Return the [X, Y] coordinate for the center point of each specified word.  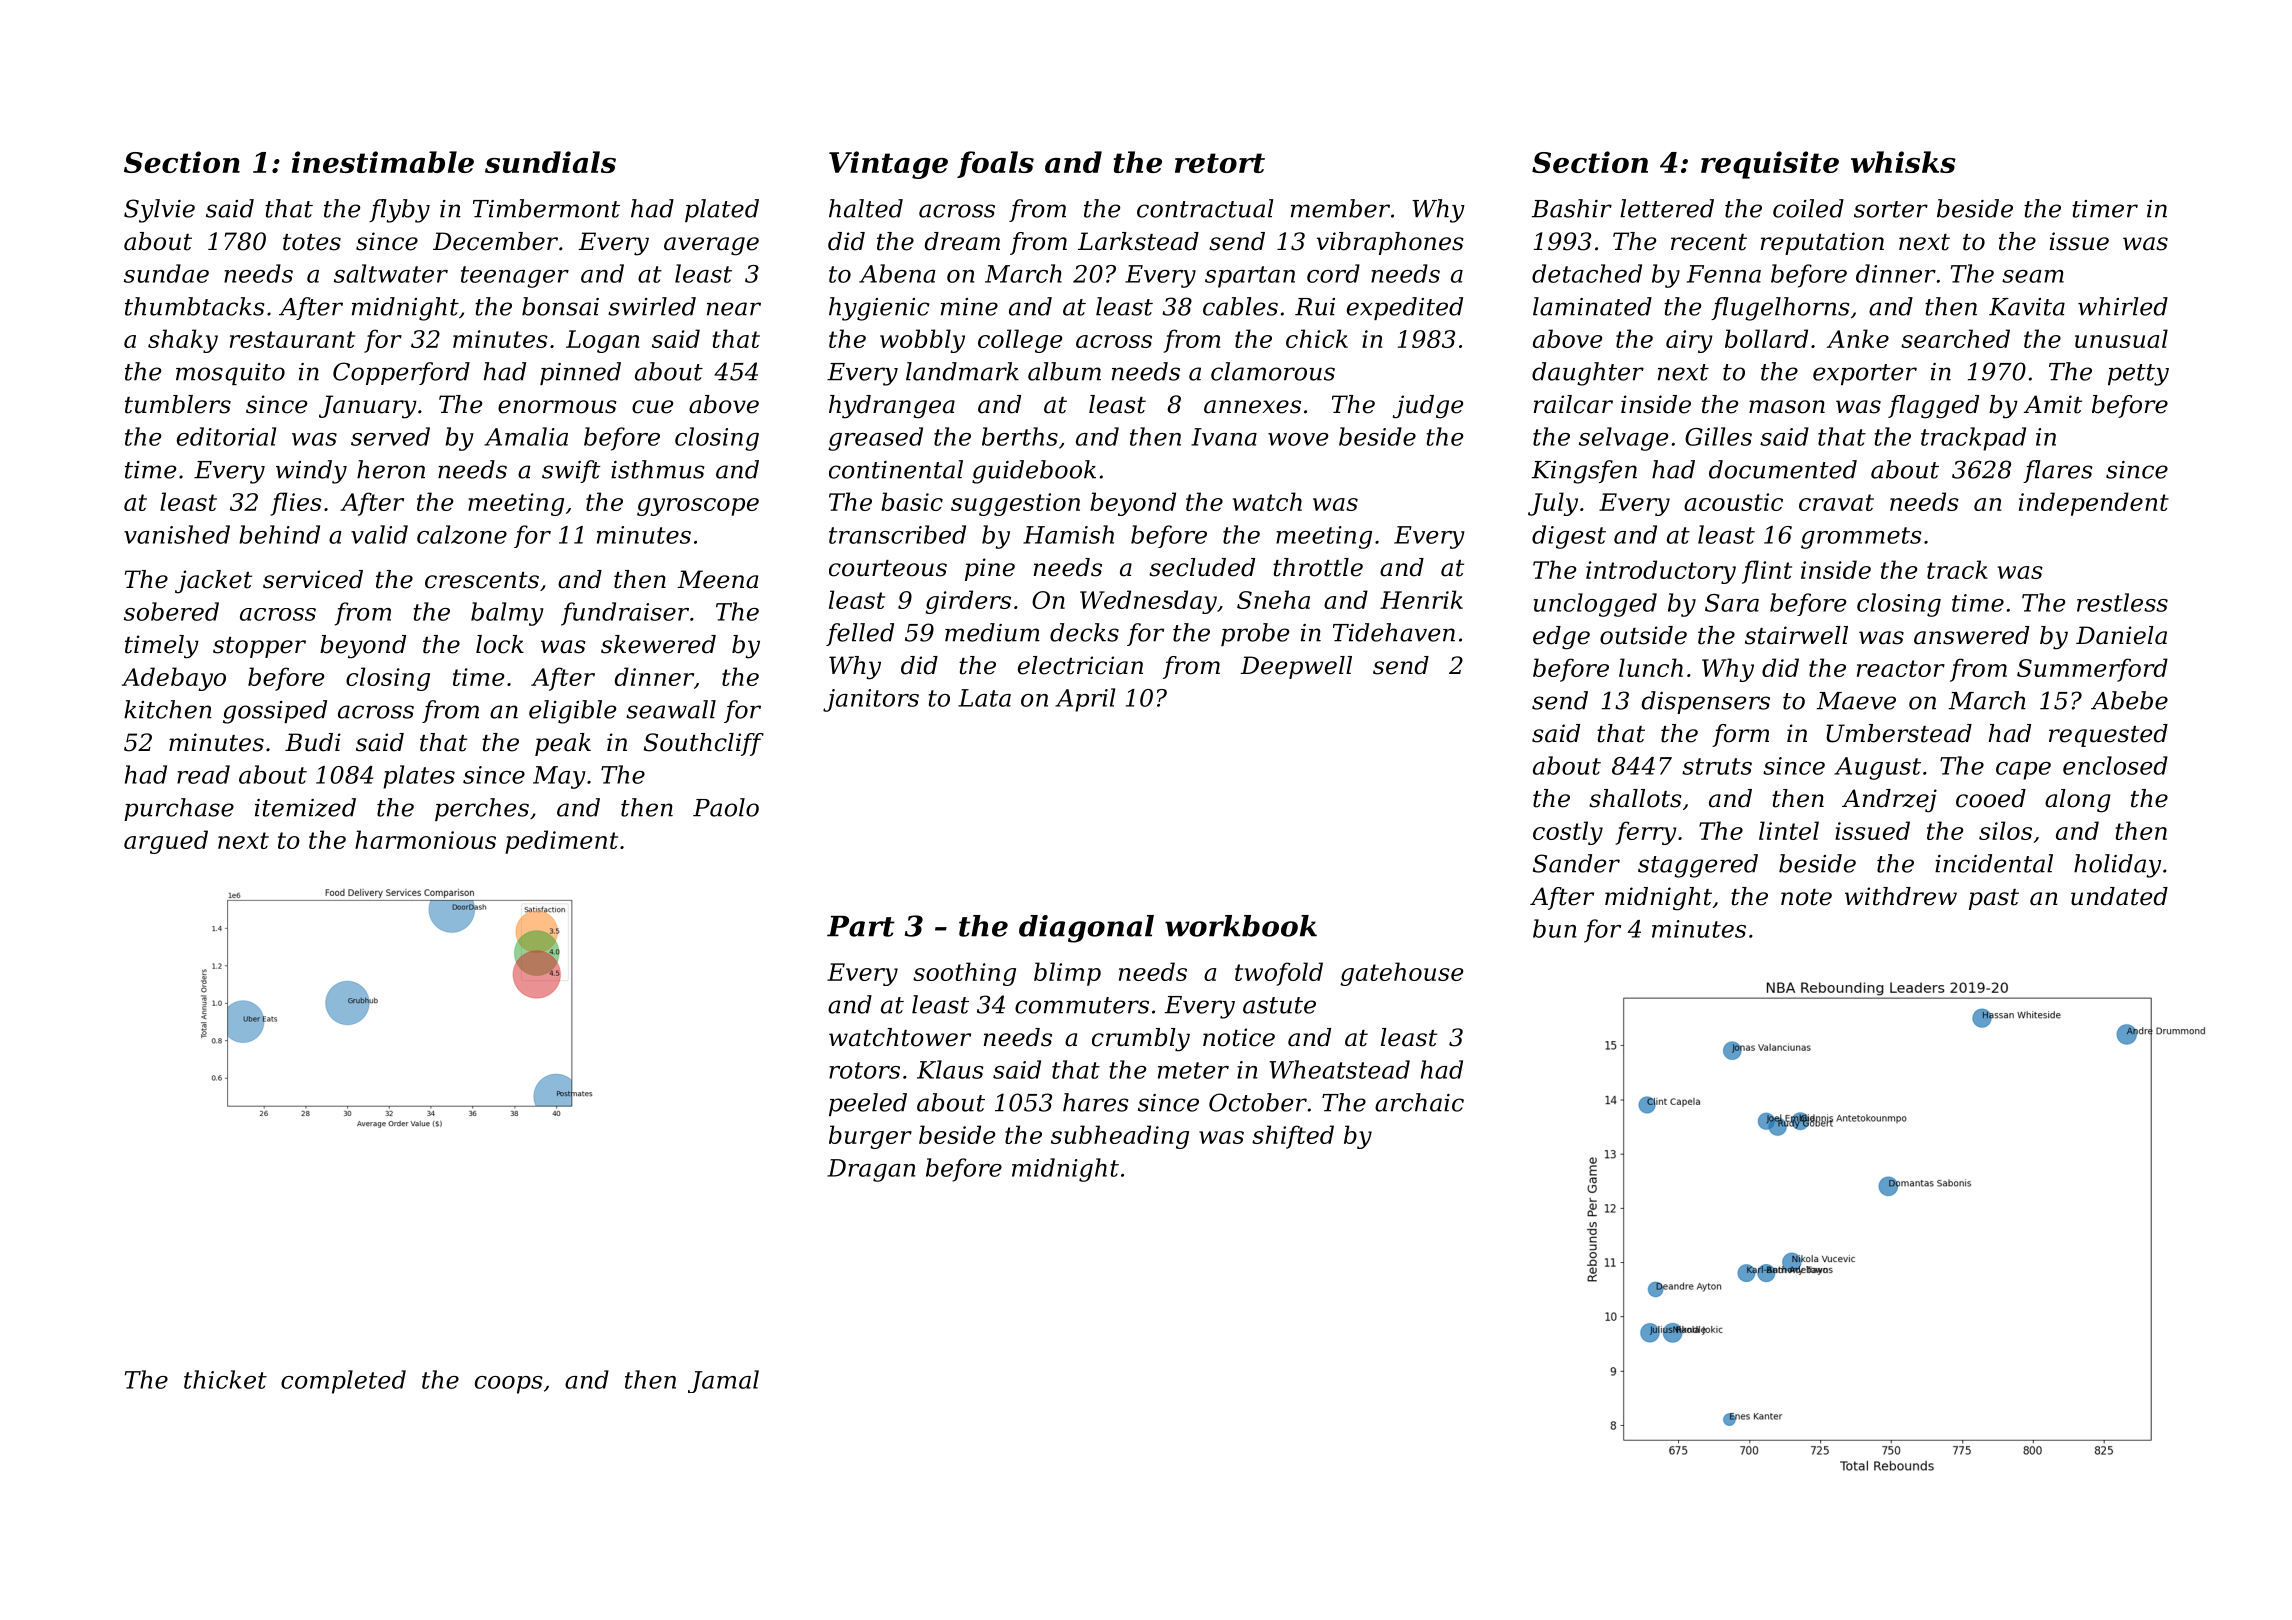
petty [2138, 375]
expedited [1405, 308]
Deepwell [1296, 667]
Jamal [723, 1381]
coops [509, 1385]
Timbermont [546, 208]
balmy [507, 614]
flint [1767, 572]
